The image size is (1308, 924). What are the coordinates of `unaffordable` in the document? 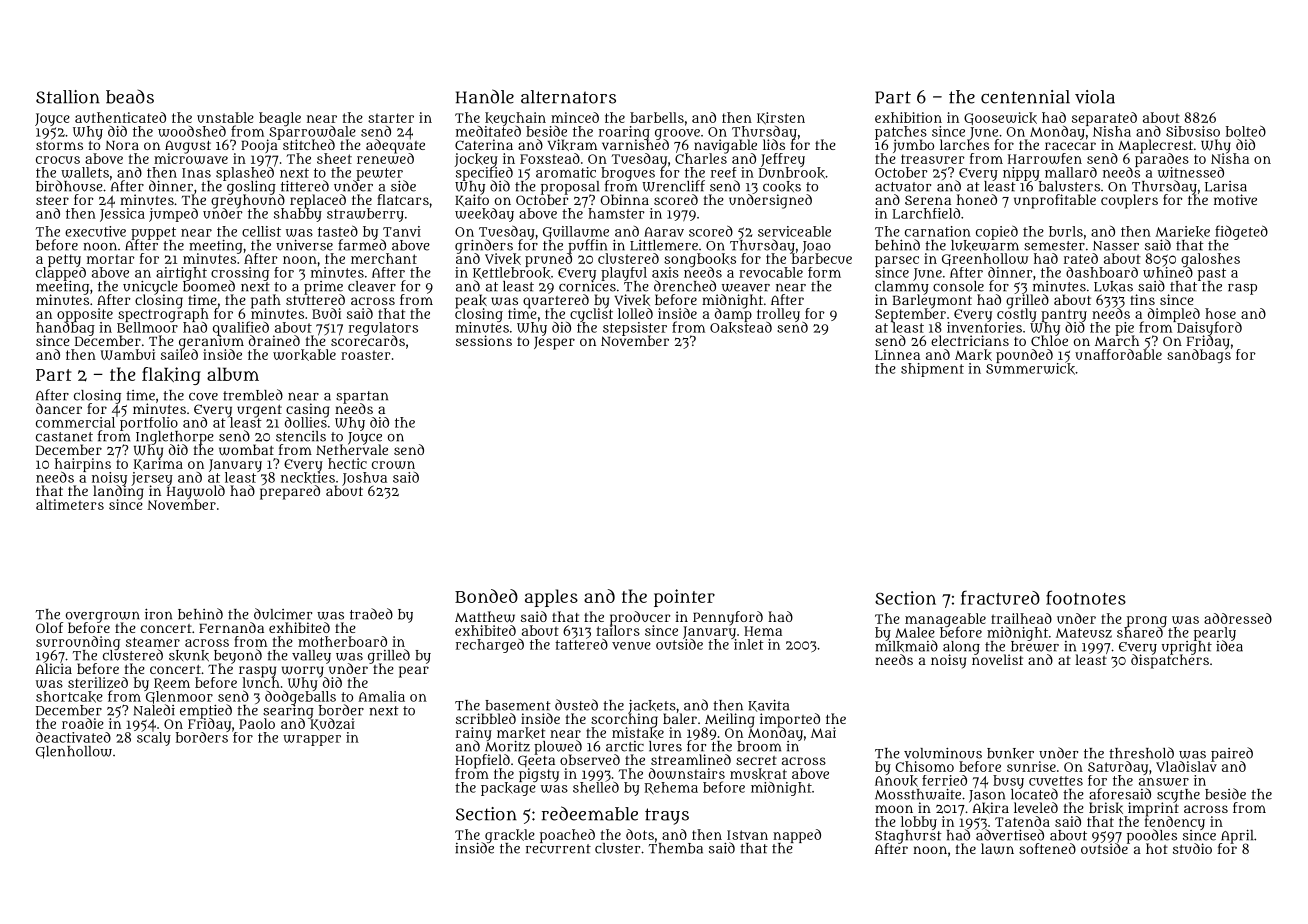 It's located at (1118, 354).
